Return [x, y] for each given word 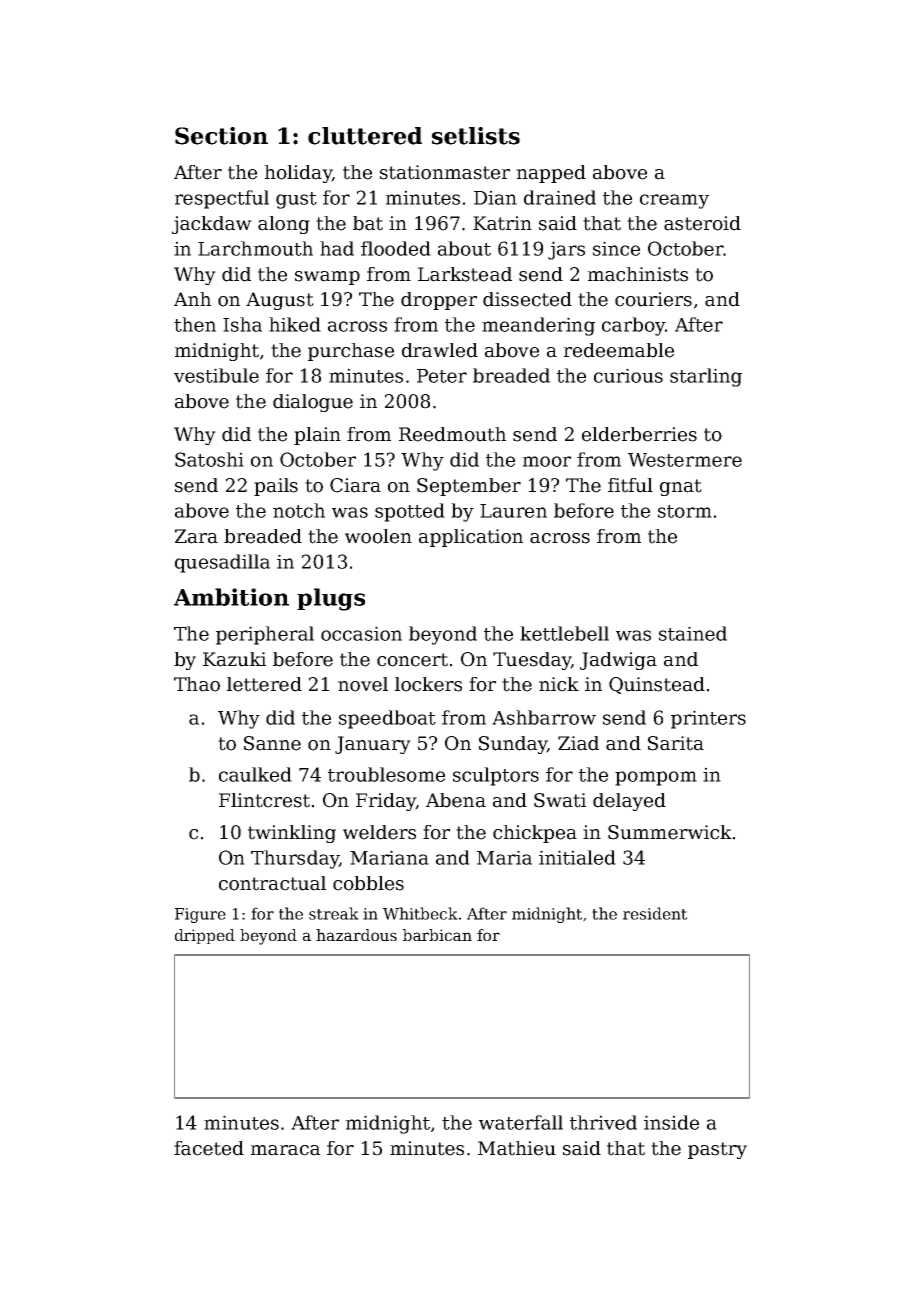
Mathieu [517, 1148]
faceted [209, 1148]
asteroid [702, 223]
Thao [197, 684]
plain [317, 436]
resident [655, 913]
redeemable [618, 350]
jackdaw [212, 225]
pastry [717, 1150]
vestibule [216, 375]
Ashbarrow [544, 717]
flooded [396, 248]
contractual [272, 883]
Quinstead [657, 685]
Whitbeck [420, 913]
